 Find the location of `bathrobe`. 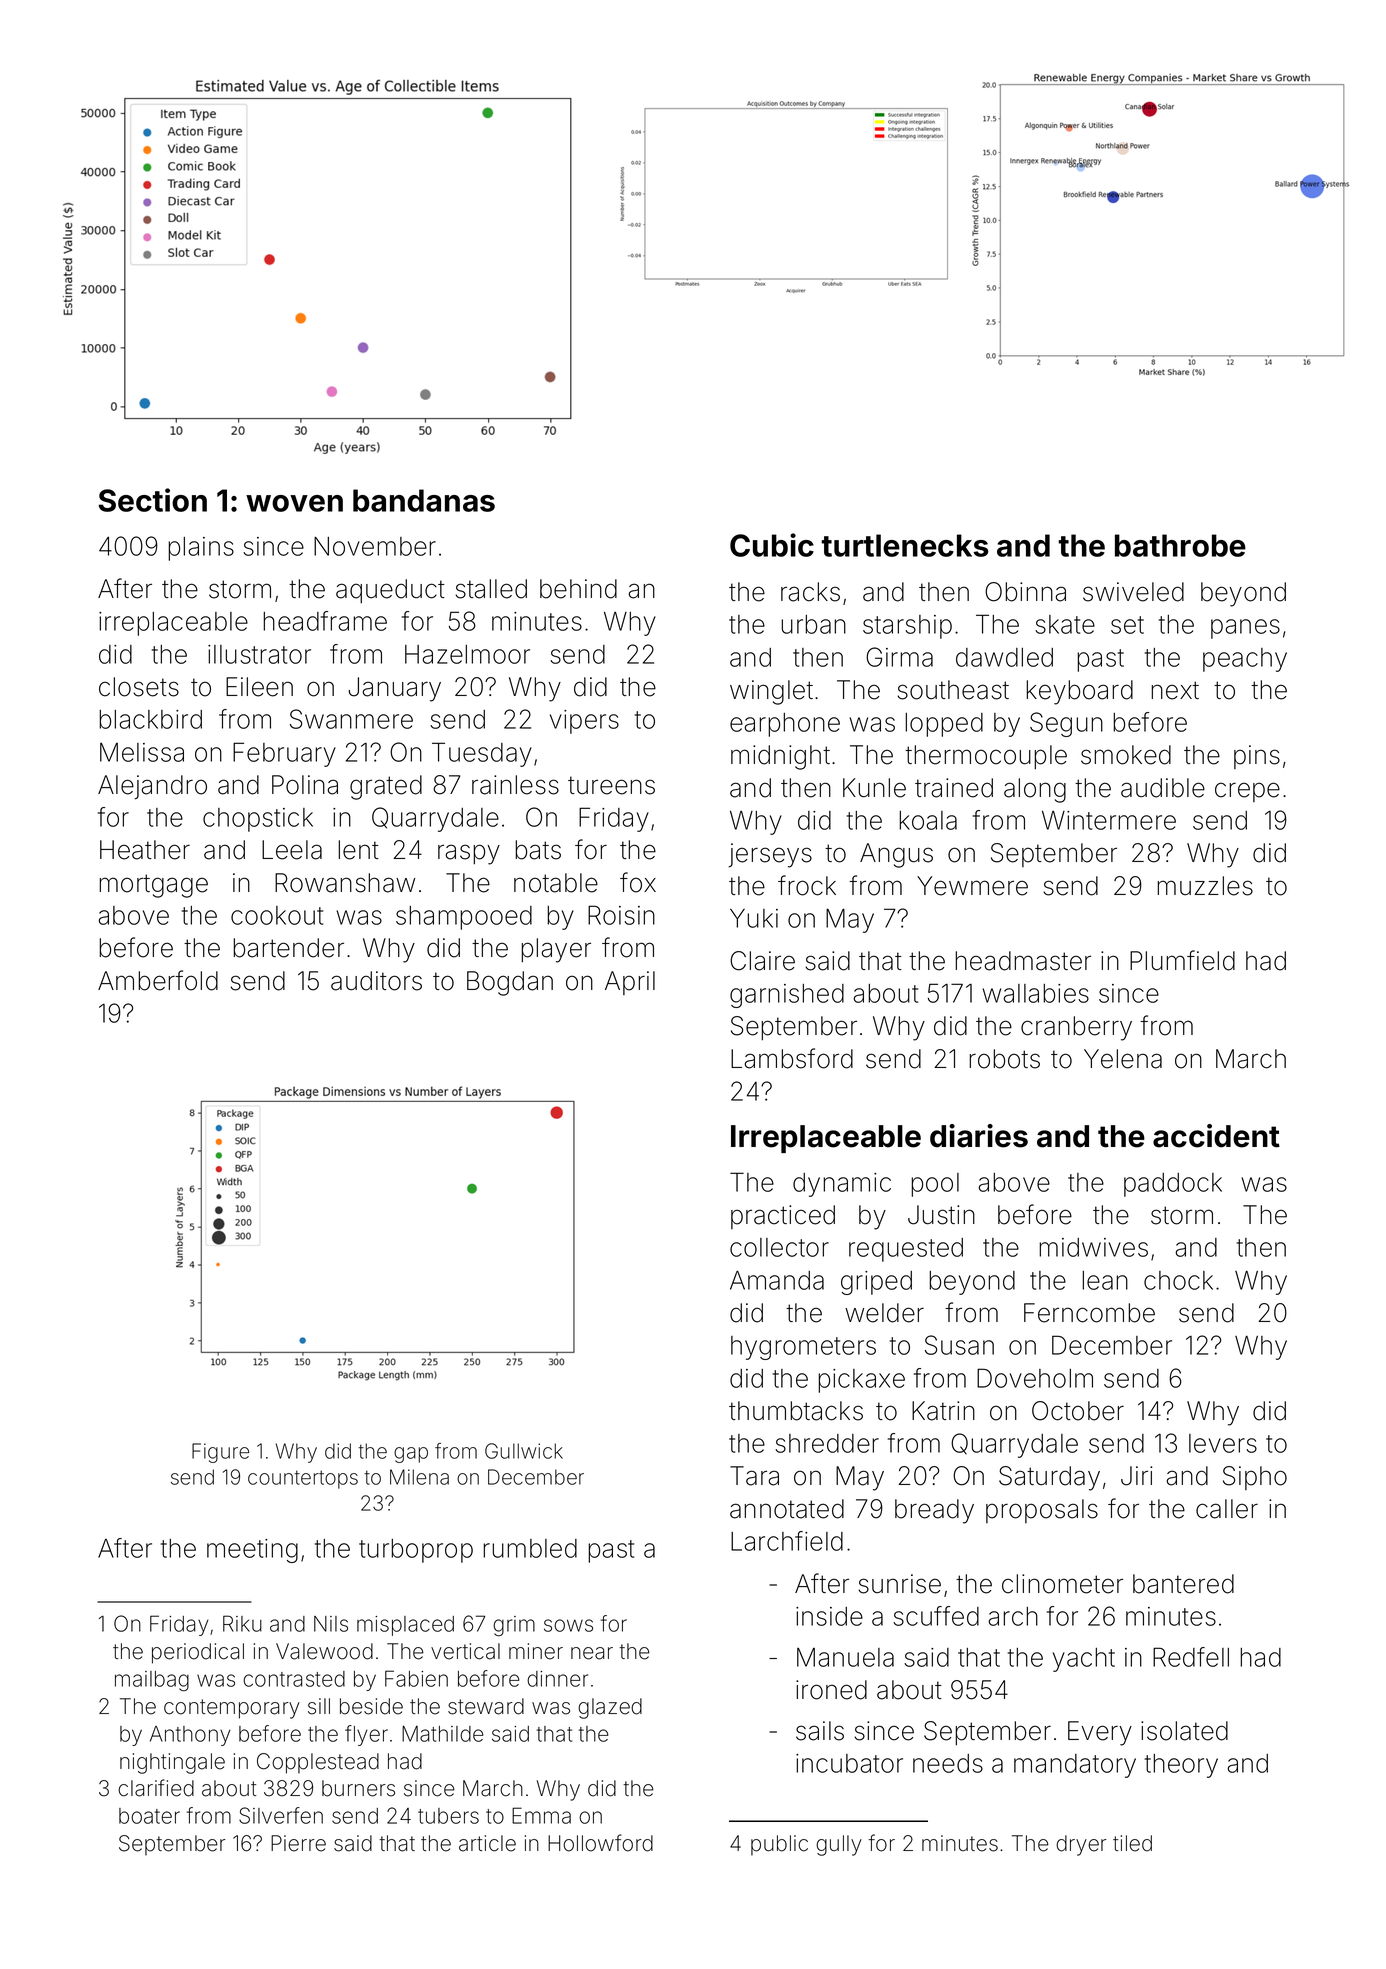

bathrobe is located at coordinates (1180, 545).
